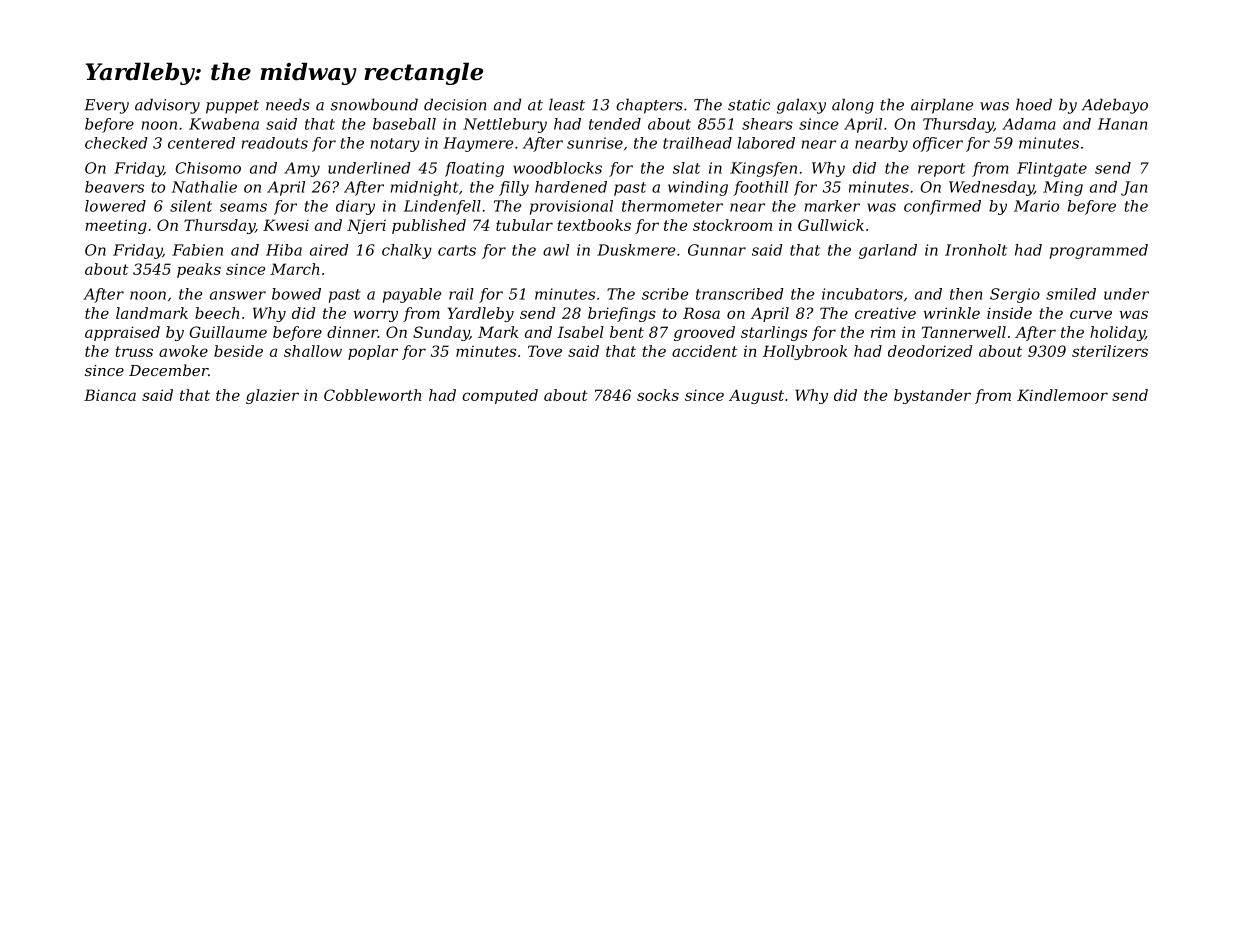 This document has height=952, width=1233. Describe the element at coordinates (116, 226) in the document. I see `meeting` at that location.
